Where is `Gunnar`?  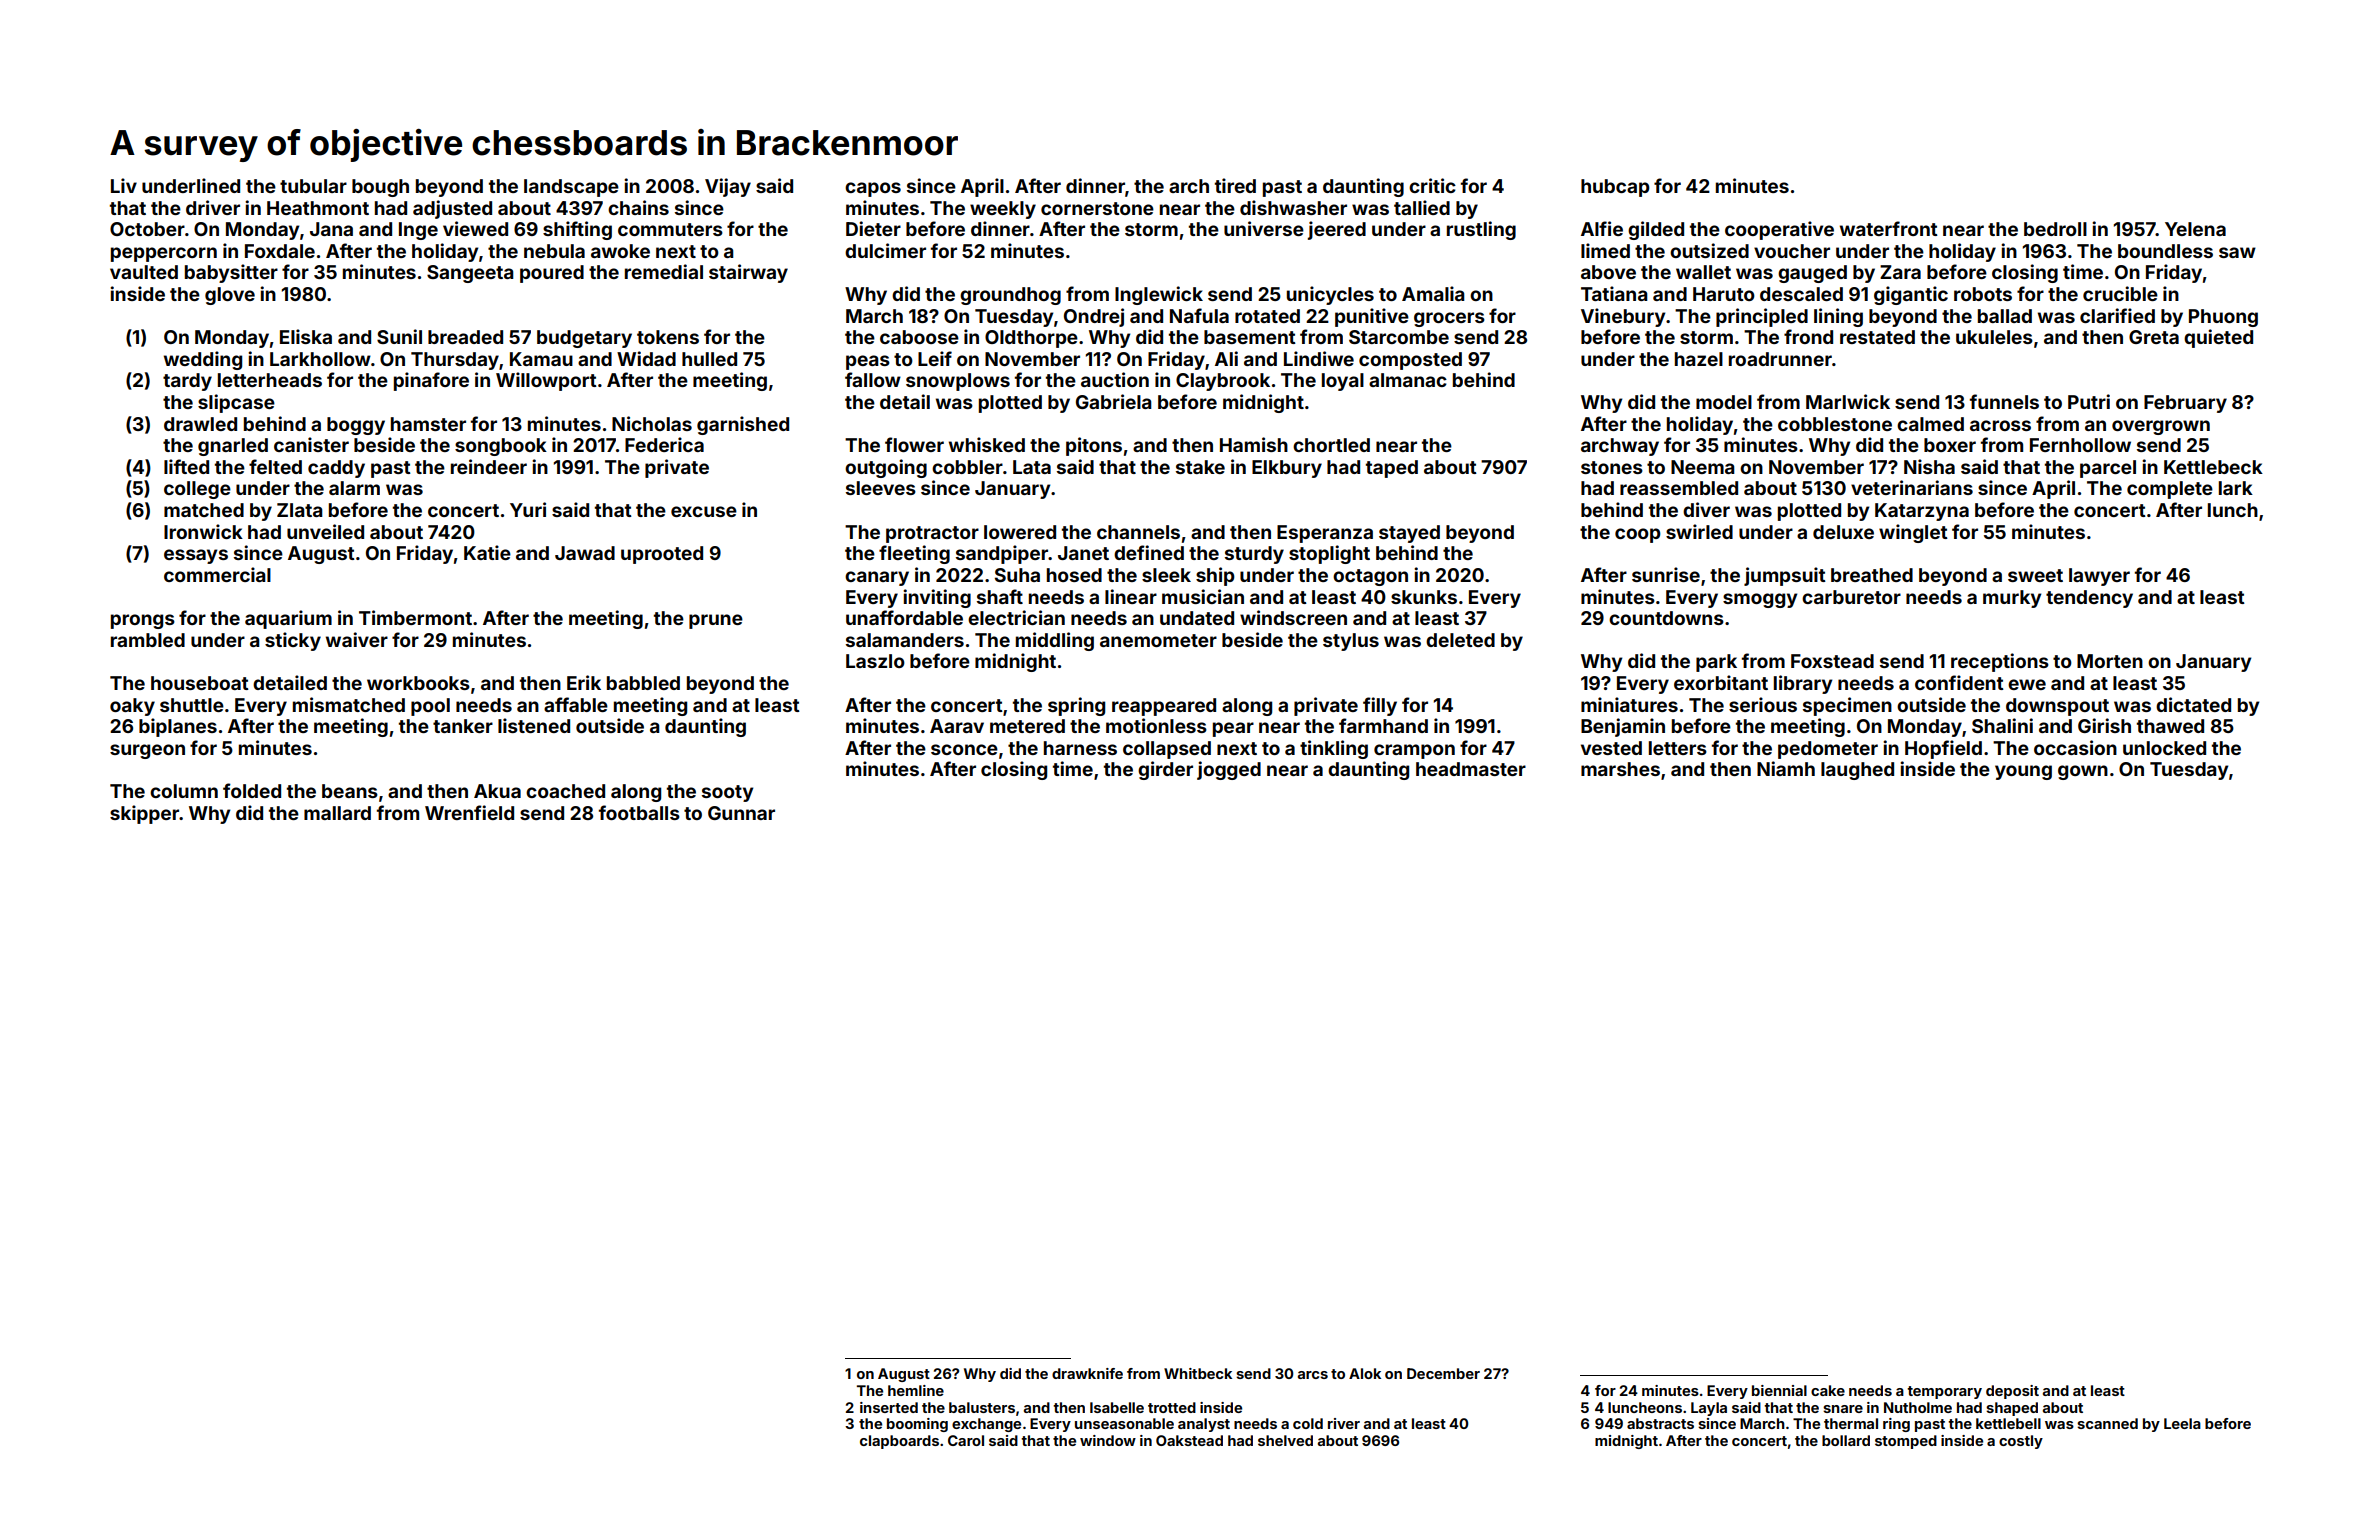 Gunnar is located at coordinates (741, 813).
